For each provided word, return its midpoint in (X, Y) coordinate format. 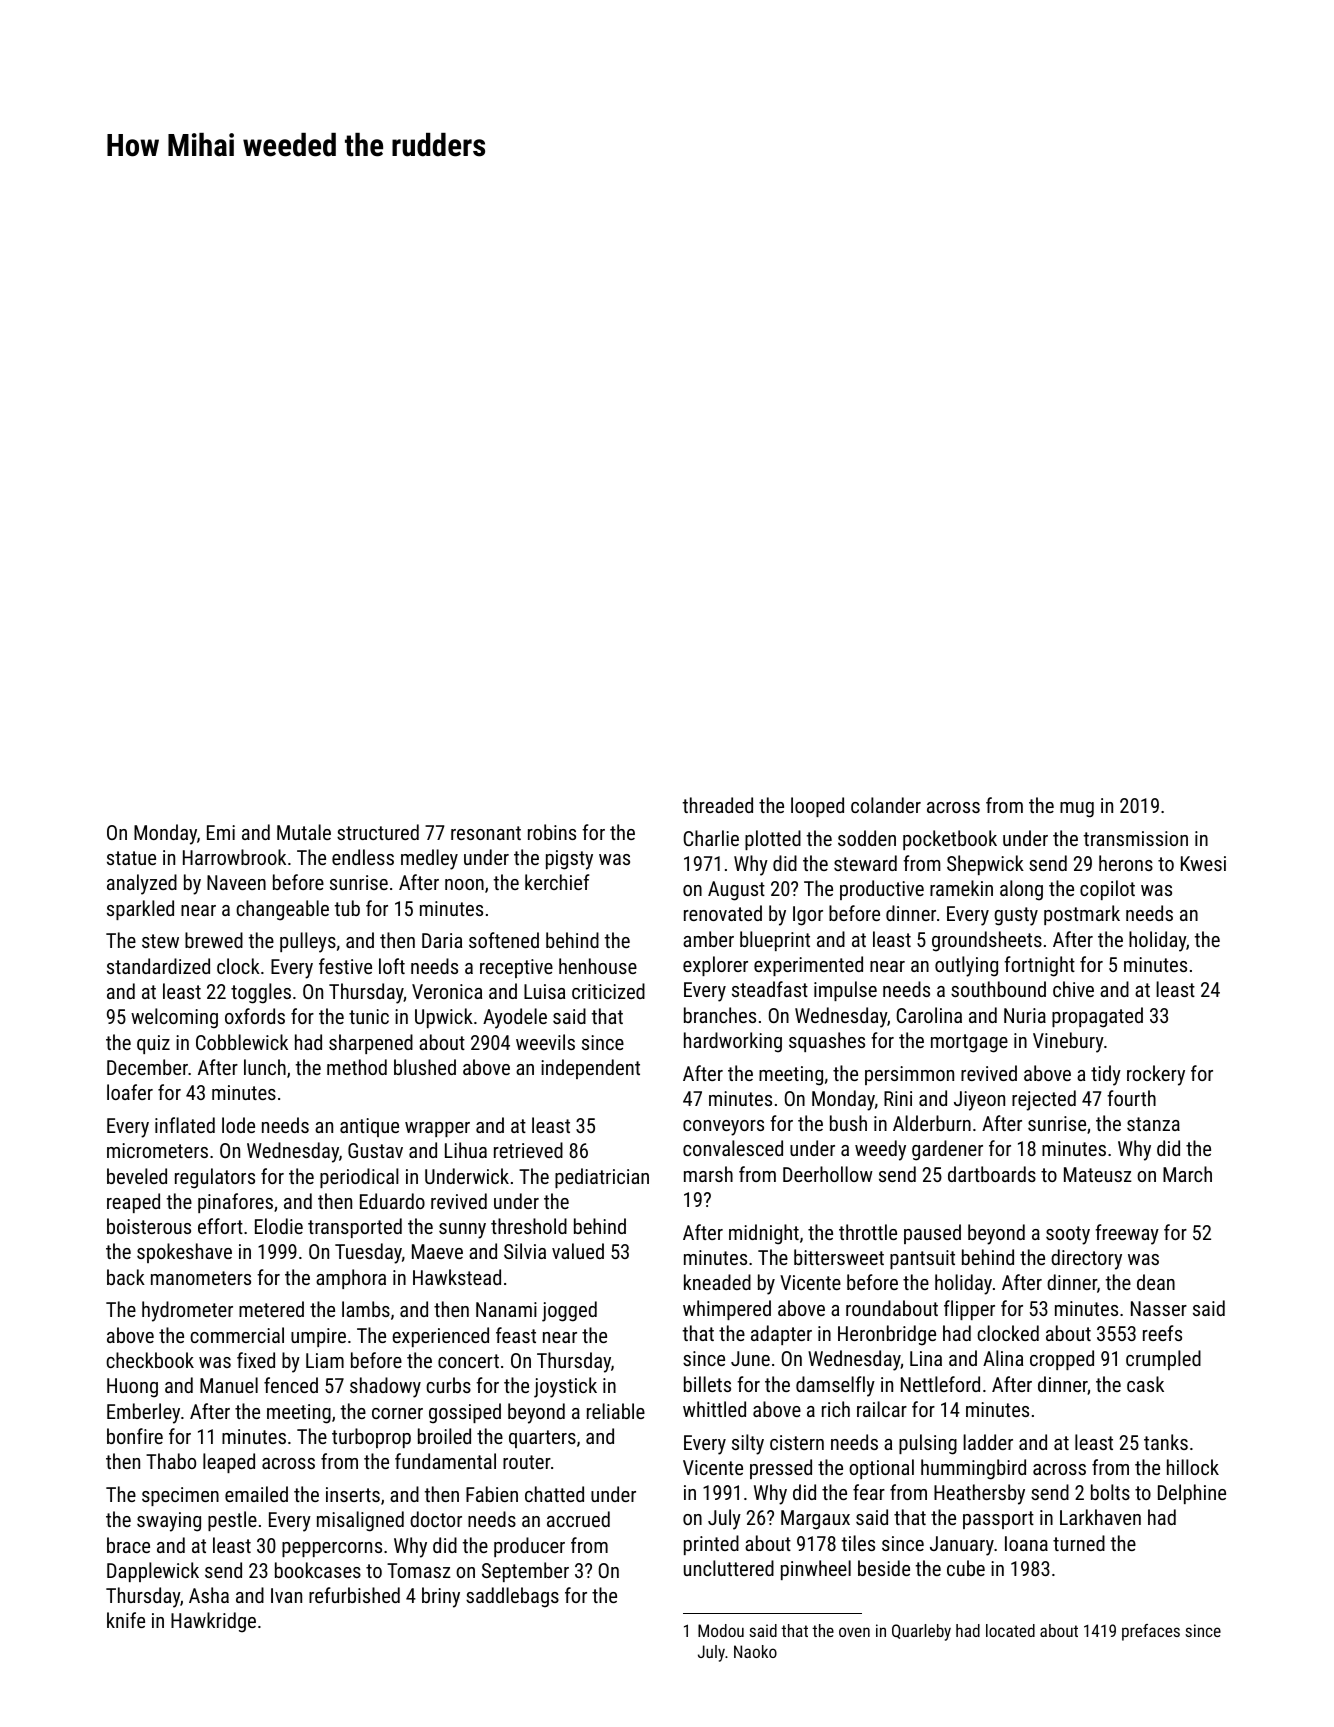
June (750, 1358)
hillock (1193, 1467)
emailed (256, 1494)
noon (464, 884)
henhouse (598, 966)
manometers (201, 1278)
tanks (1166, 1442)
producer (529, 1547)
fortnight (1039, 966)
